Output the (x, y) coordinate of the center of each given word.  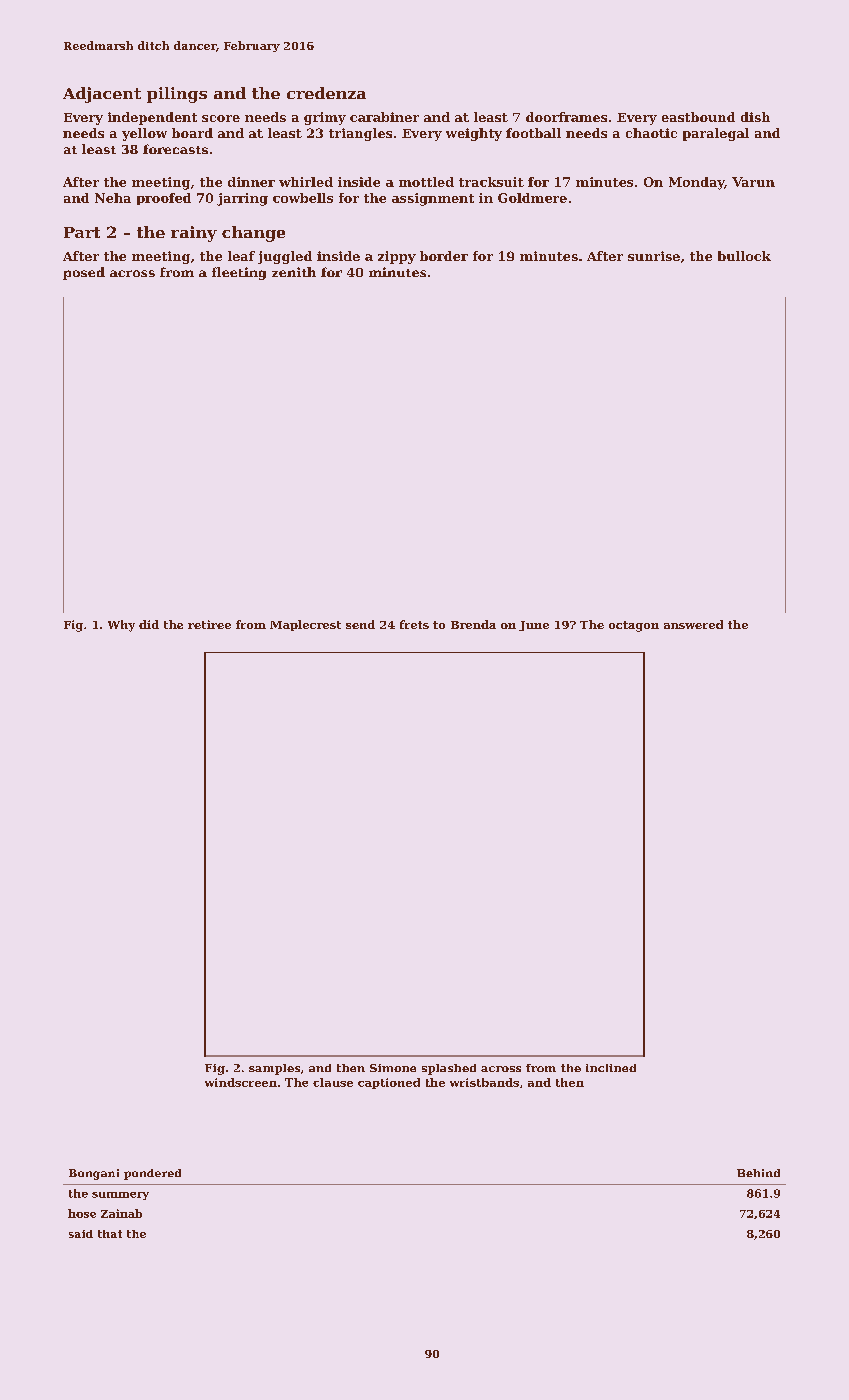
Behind (758, 1173)
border (444, 256)
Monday (696, 183)
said (81, 1234)
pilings (177, 95)
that (110, 1234)
